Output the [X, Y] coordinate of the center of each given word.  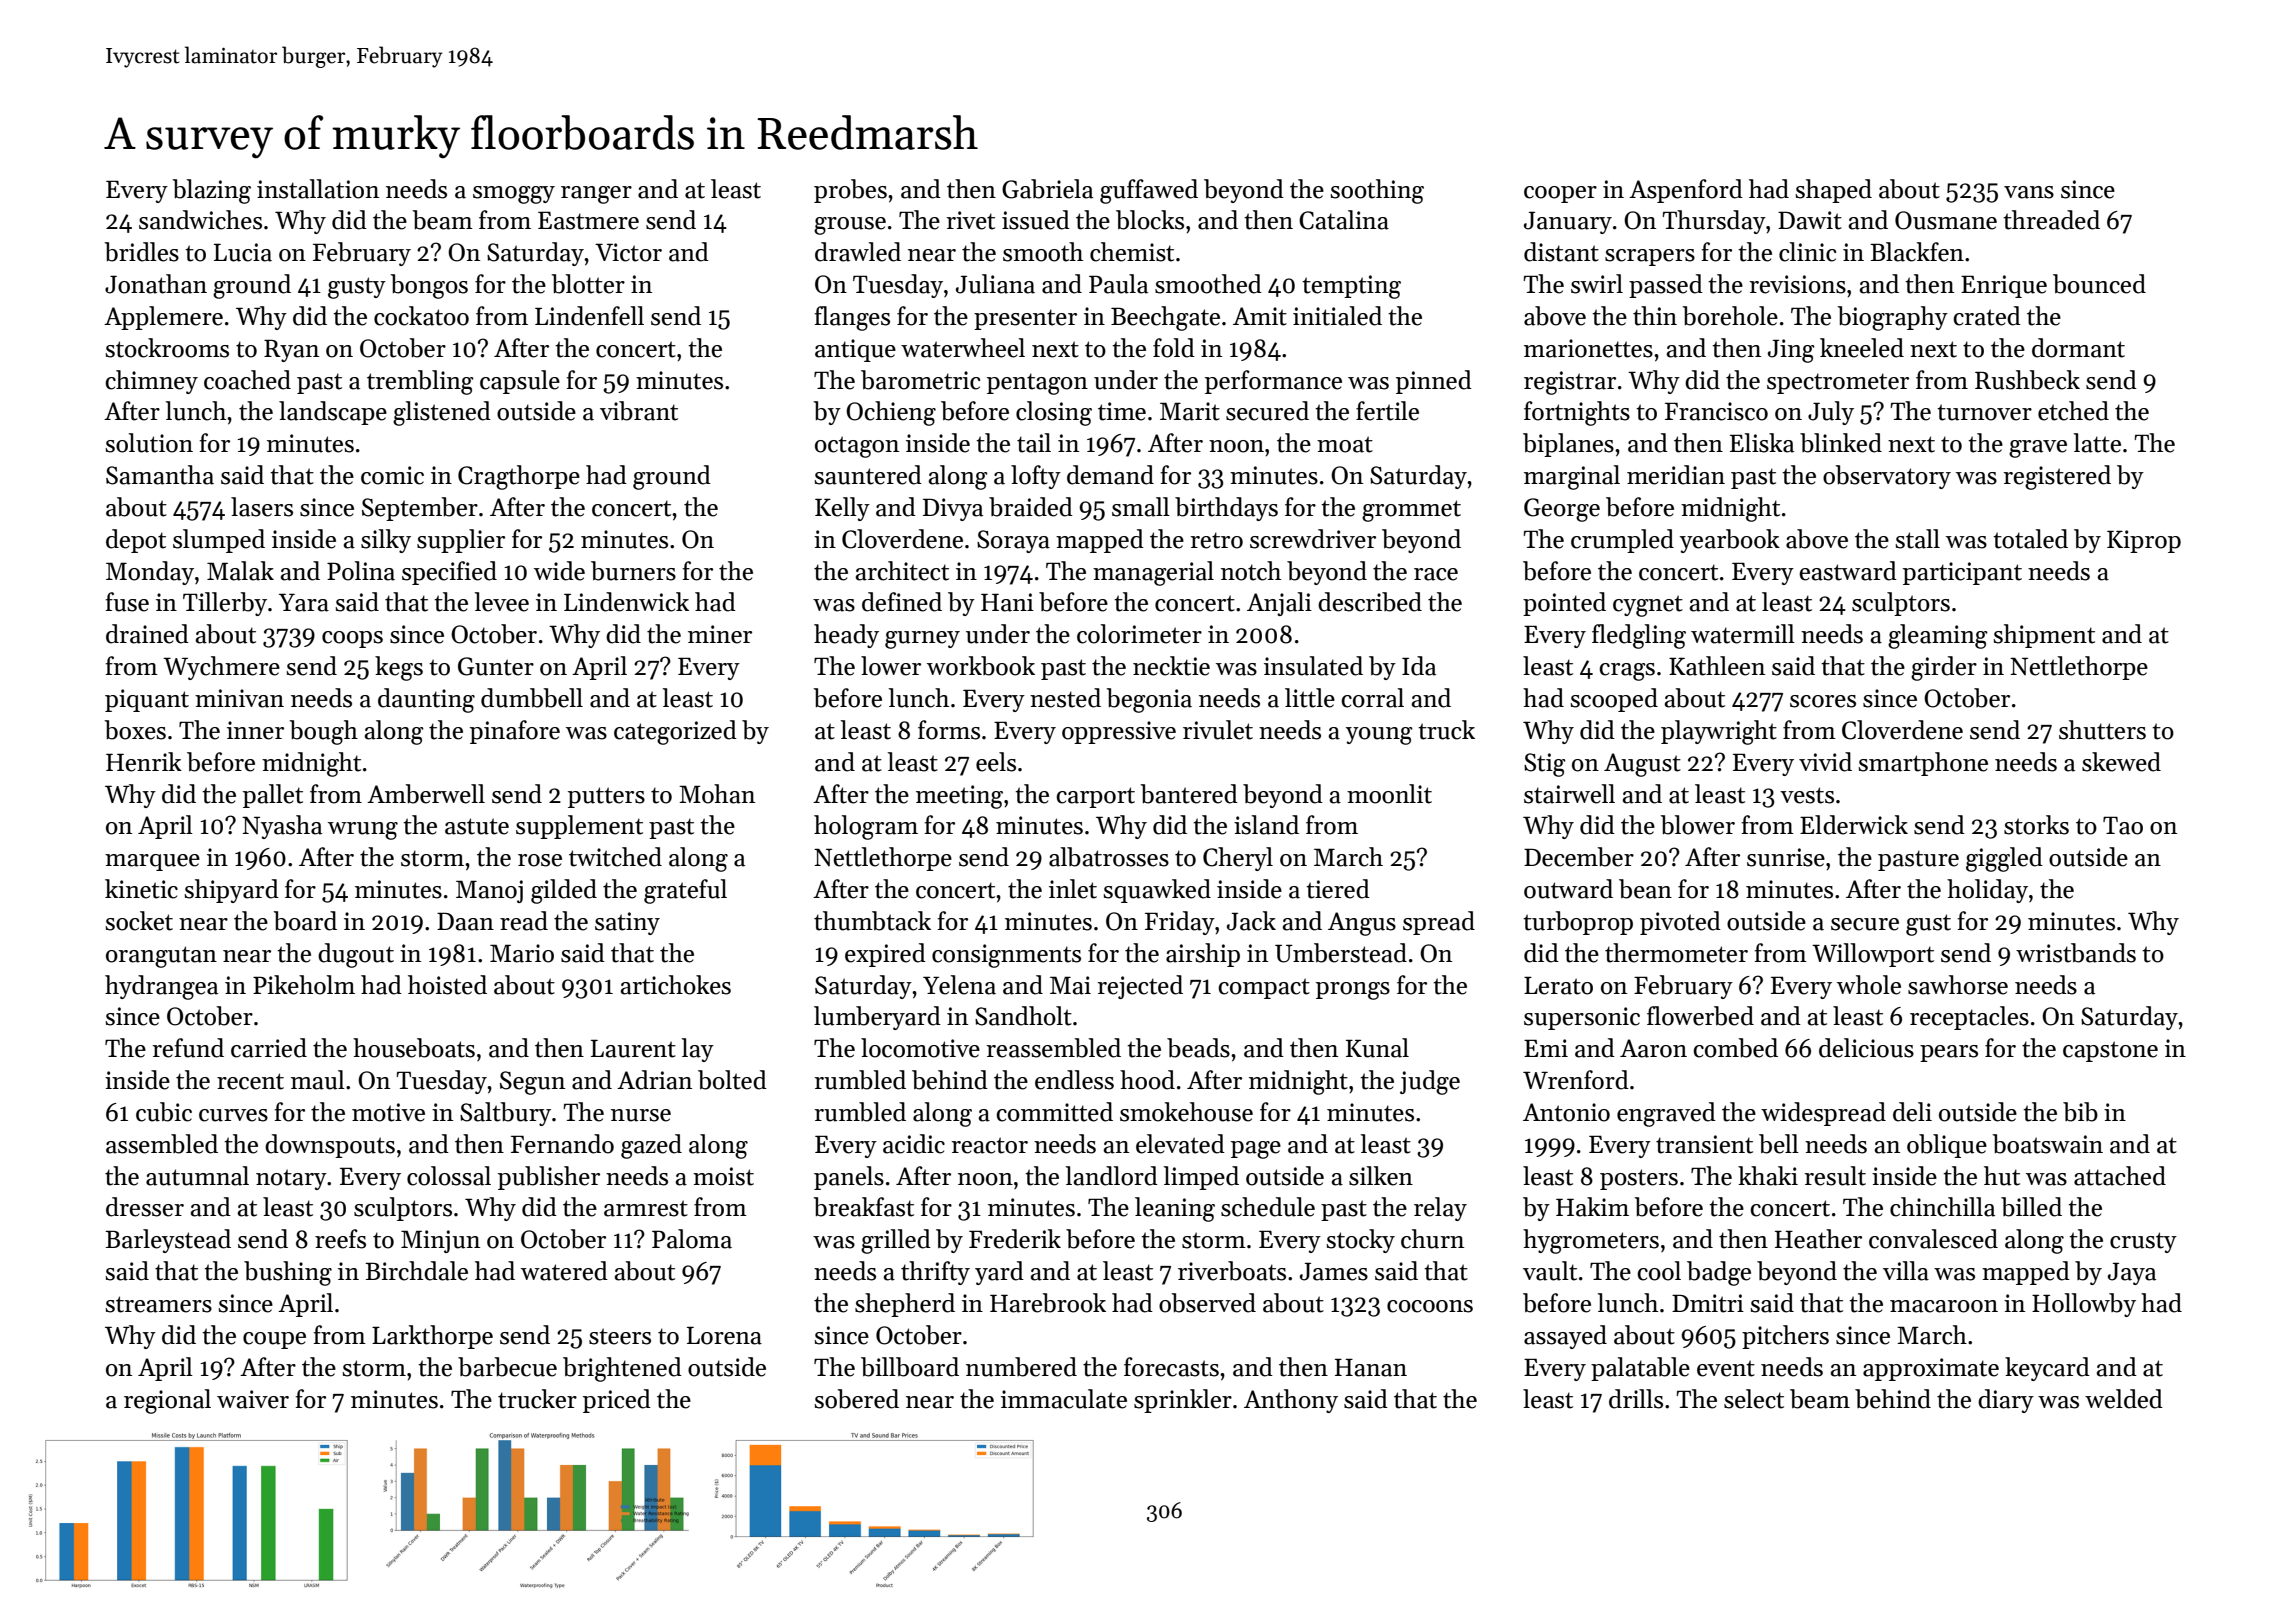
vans [2029, 192]
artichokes [675, 985]
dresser [145, 1207]
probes [850, 191]
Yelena [959, 985]
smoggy [514, 195]
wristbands [2076, 953]
